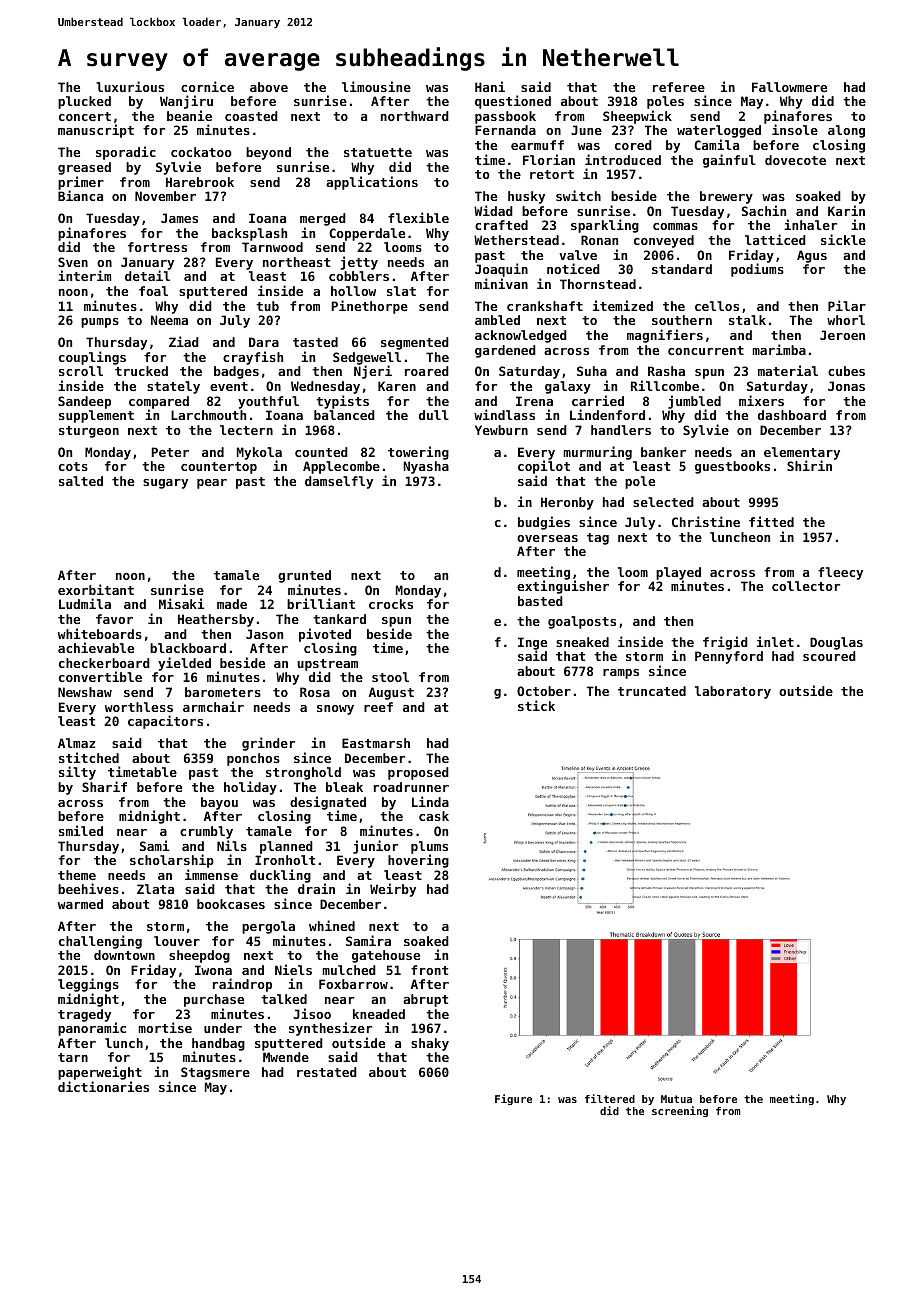 The height and width of the screenshot is (1308, 924). I want to click on sickle, so click(843, 239).
